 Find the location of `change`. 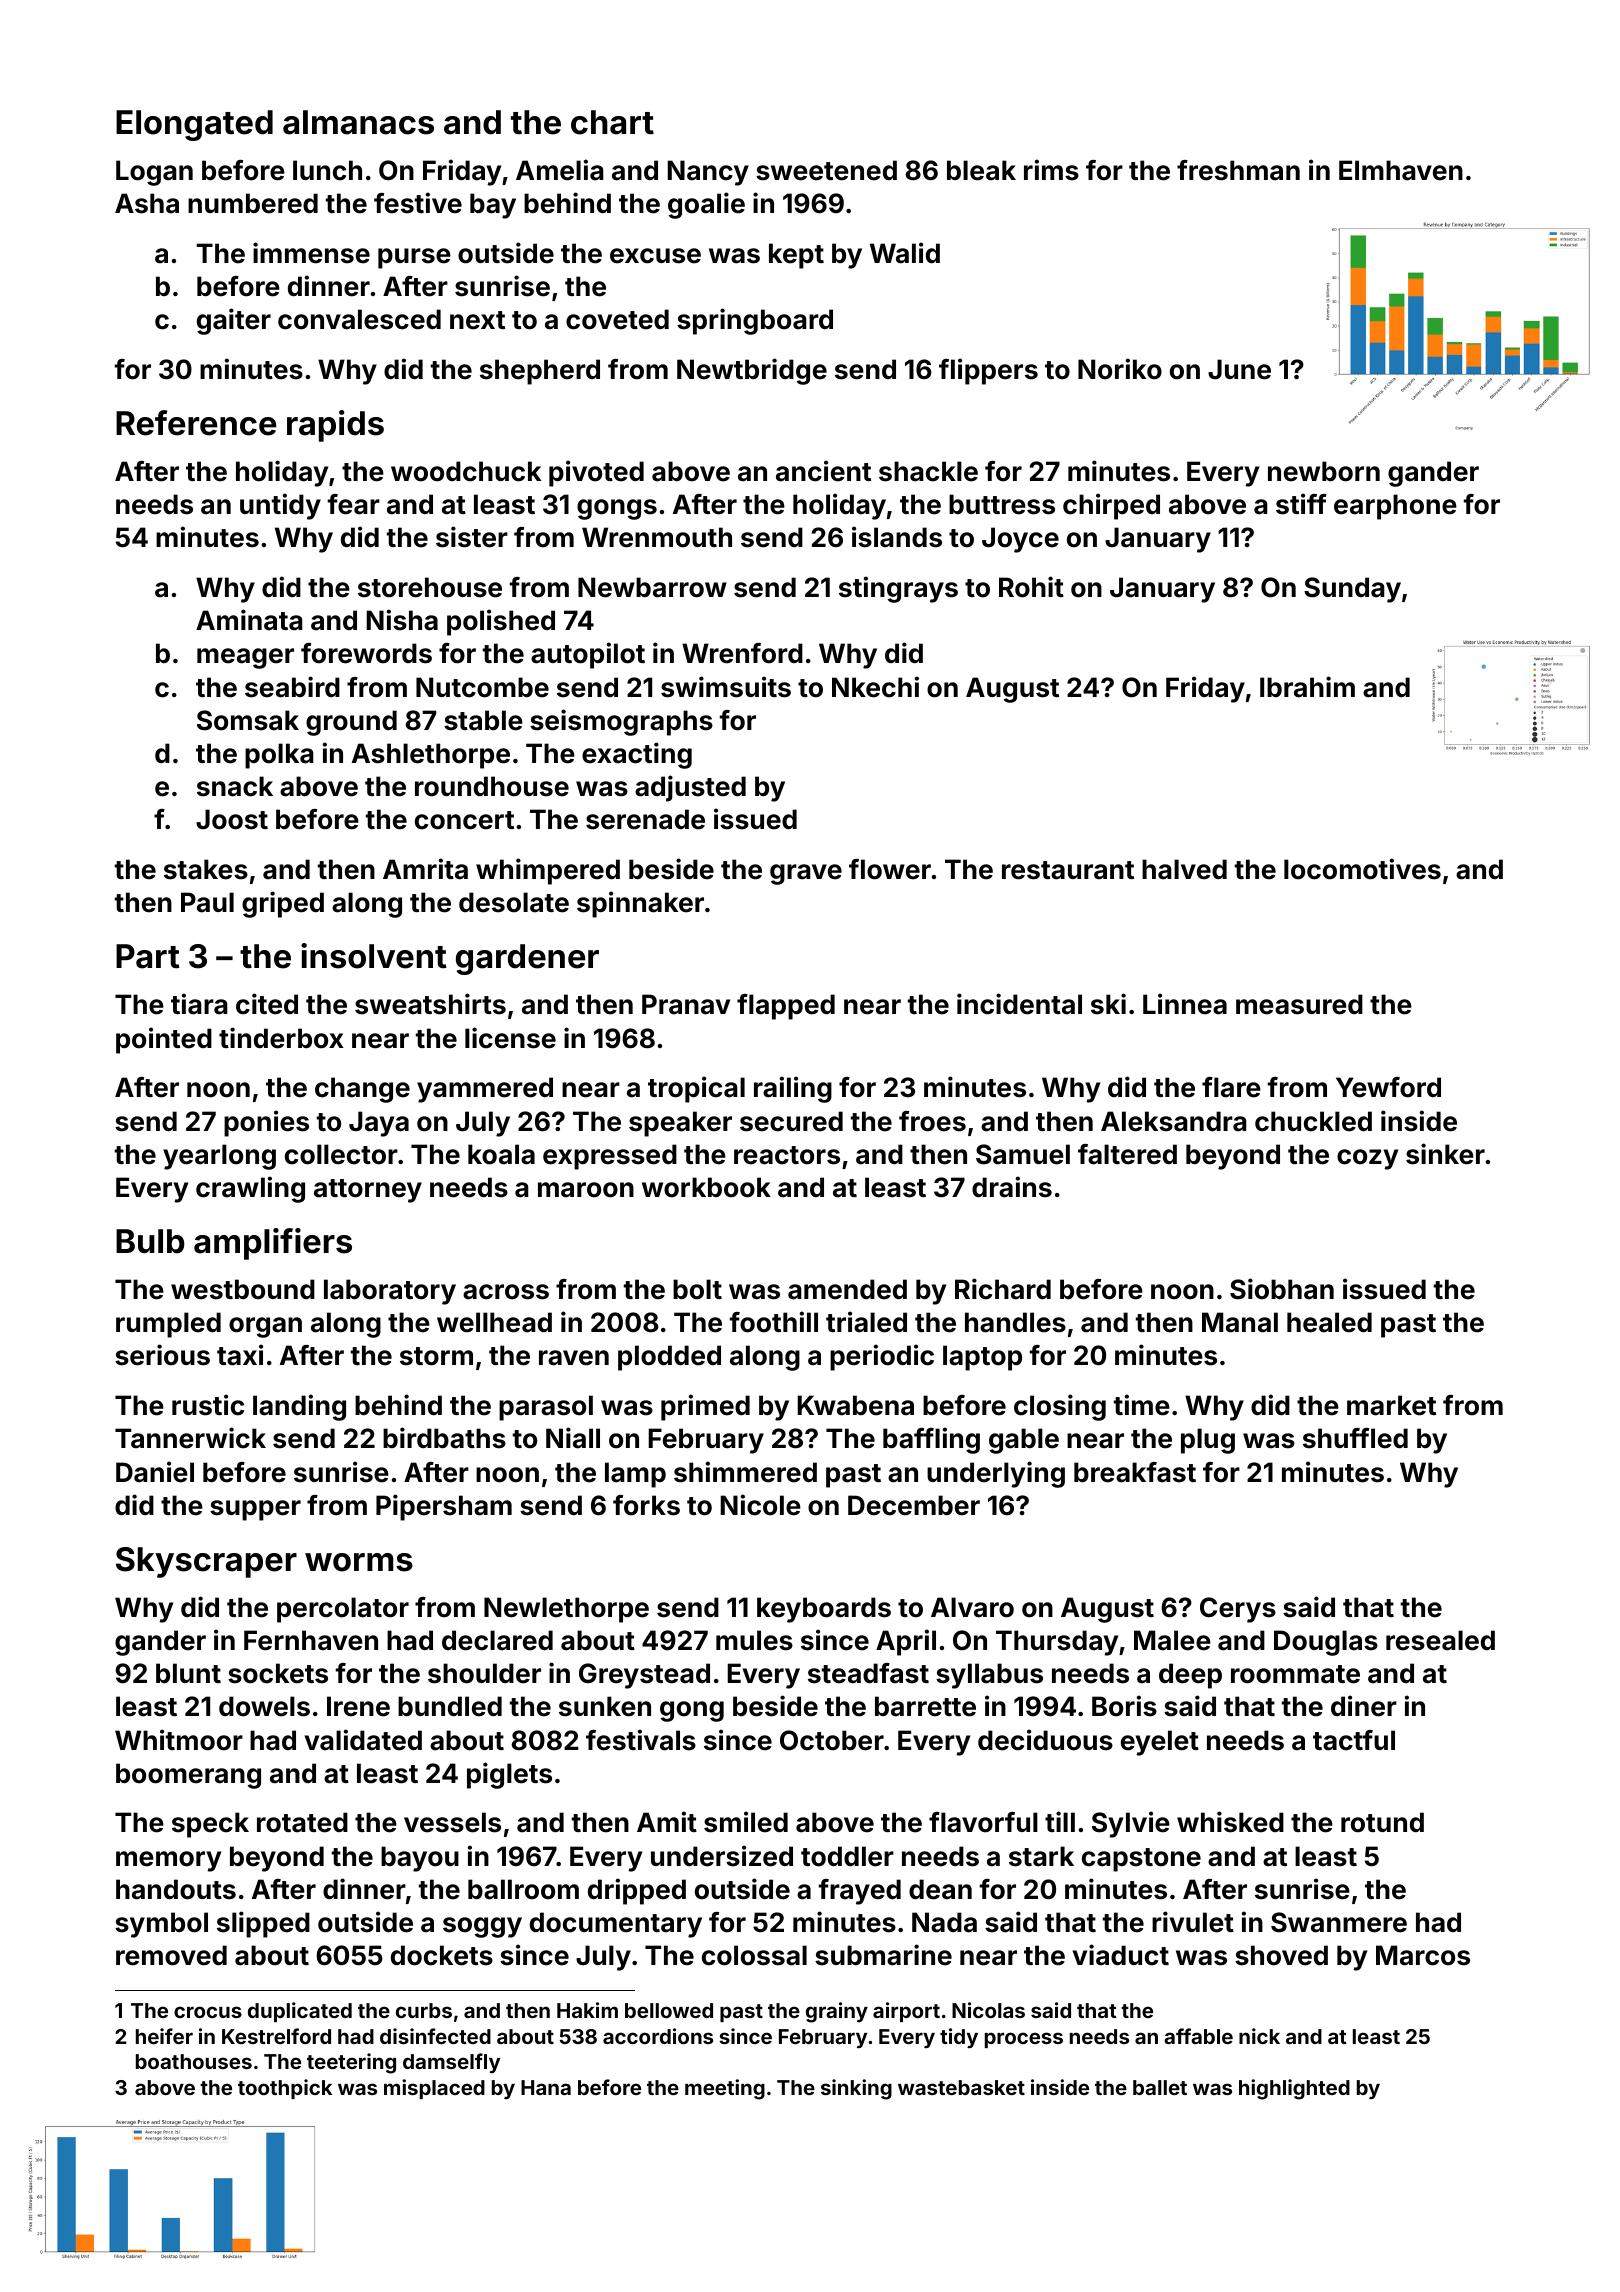

change is located at coordinates (362, 1090).
